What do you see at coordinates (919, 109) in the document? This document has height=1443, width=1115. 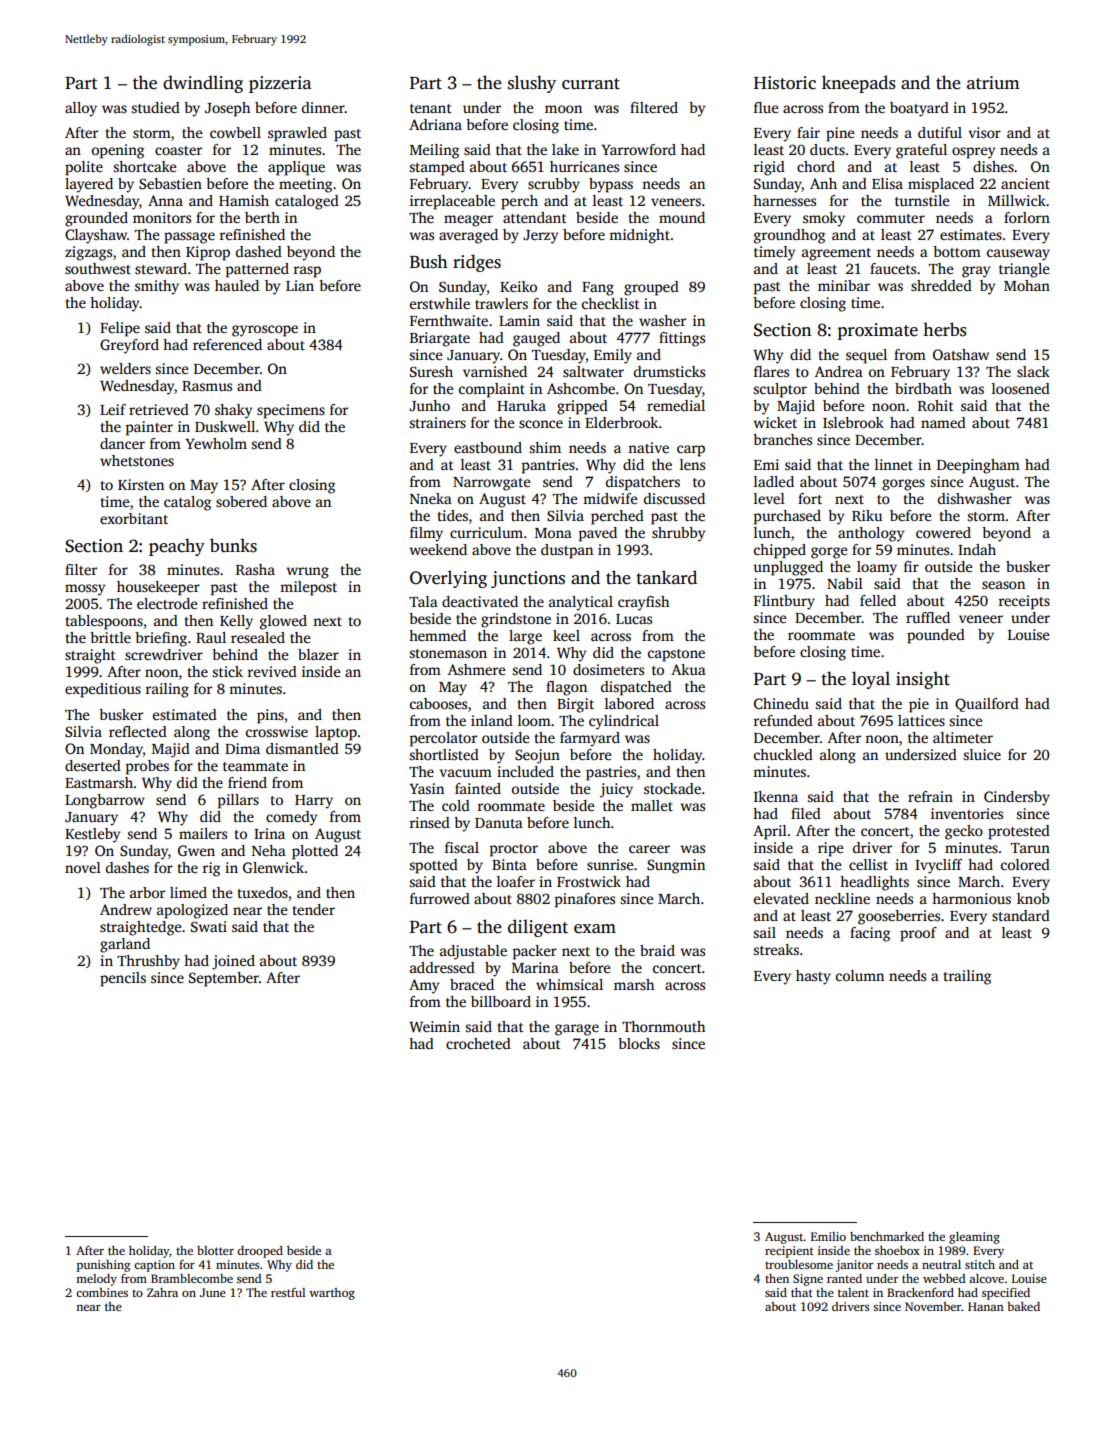 I see `boatyard` at bounding box center [919, 109].
